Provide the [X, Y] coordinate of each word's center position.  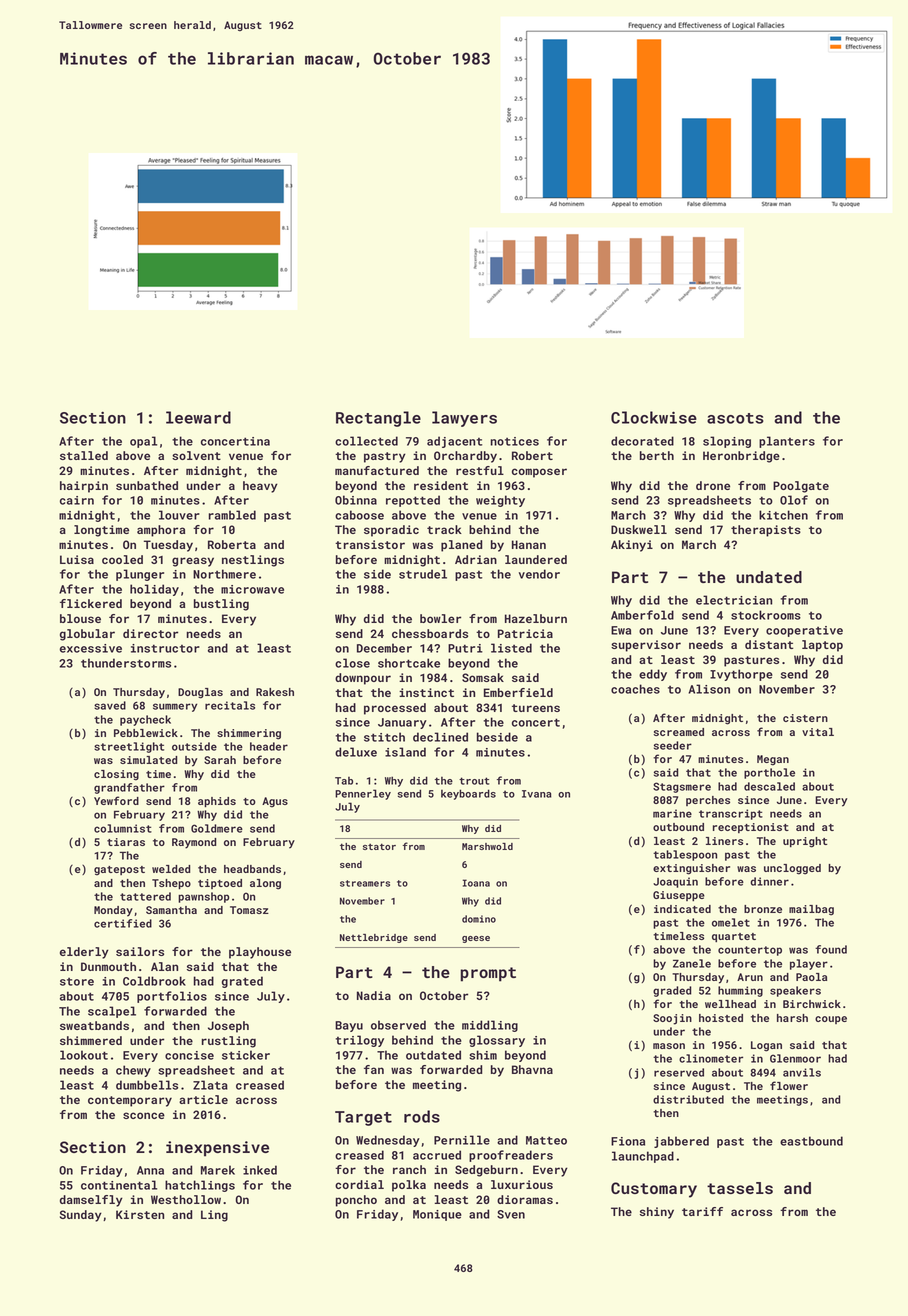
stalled [84, 455]
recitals [230, 705]
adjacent [454, 442]
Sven [511, 1214]
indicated [682, 909]
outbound [678, 827]
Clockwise [654, 417]
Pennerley [363, 794]
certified [123, 923]
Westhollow [186, 1199]
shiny [657, 1213]
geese [476, 939]
